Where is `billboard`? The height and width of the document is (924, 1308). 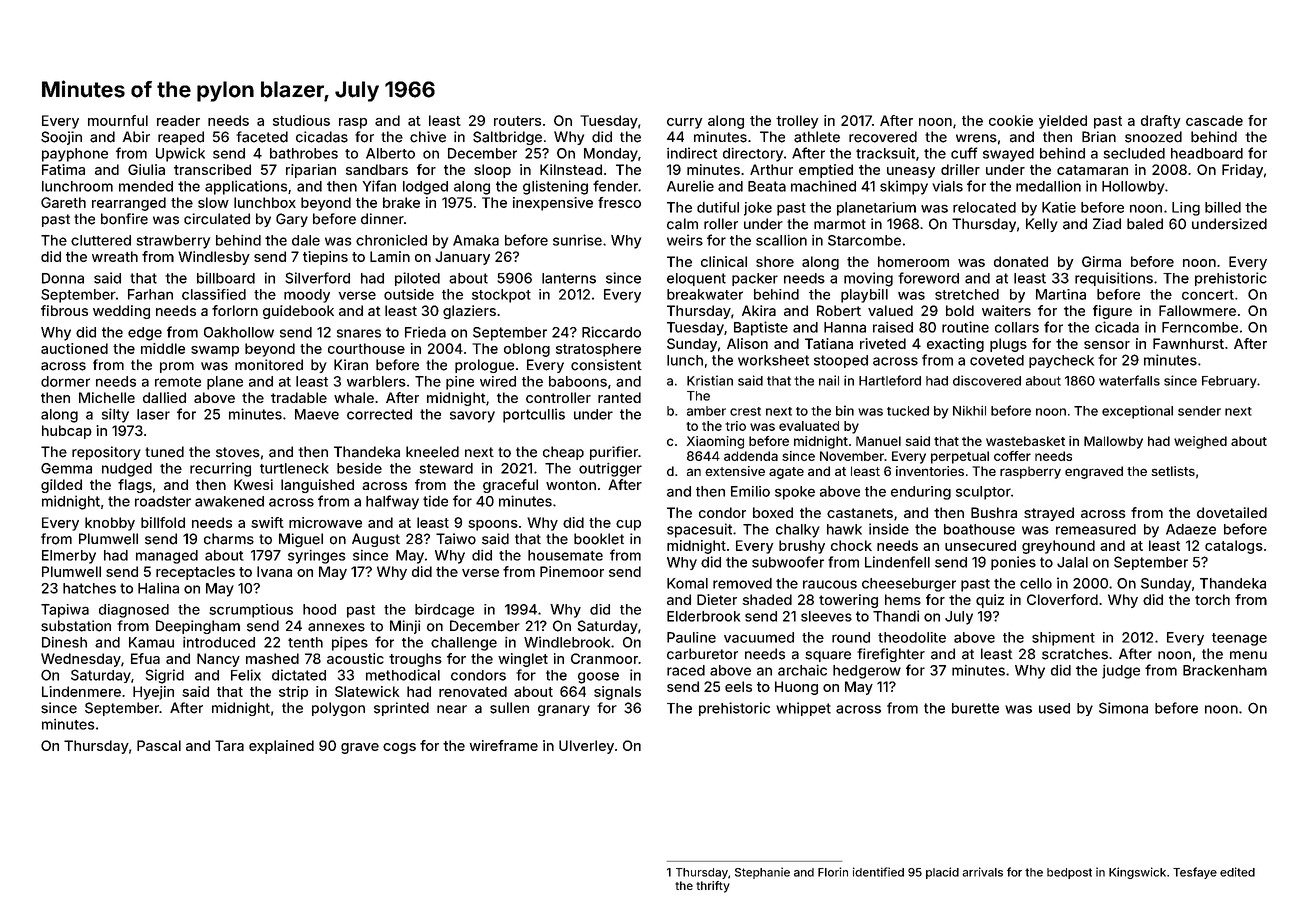
billboard is located at coordinates (226, 278).
